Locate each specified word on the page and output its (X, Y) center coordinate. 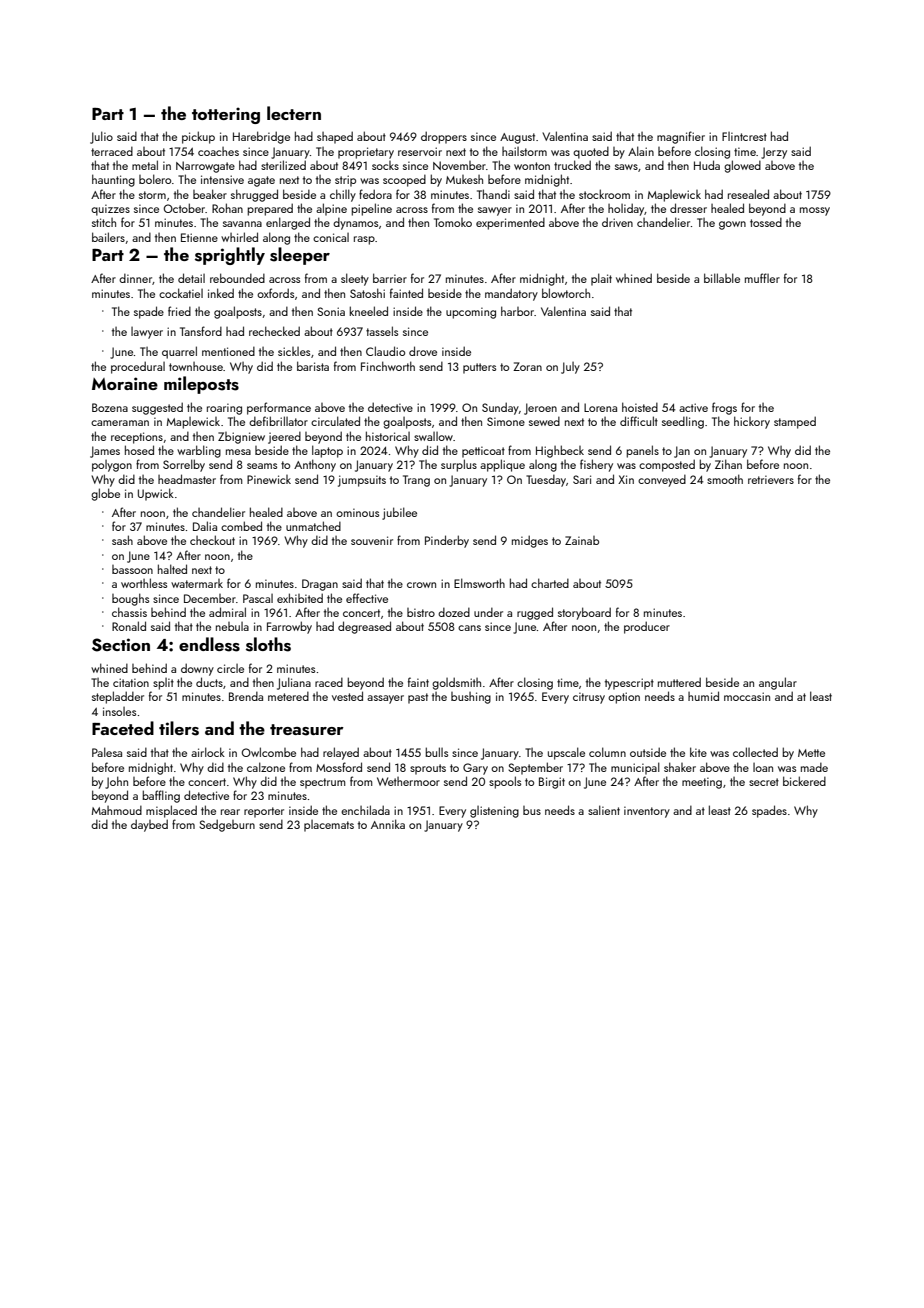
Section (121, 645)
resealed (748, 194)
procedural (138, 367)
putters (479, 368)
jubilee (399, 513)
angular (778, 683)
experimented (510, 223)
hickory (752, 422)
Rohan (227, 208)
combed (241, 526)
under (488, 612)
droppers (444, 137)
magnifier (681, 137)
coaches (218, 151)
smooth (725, 479)
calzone (266, 767)
